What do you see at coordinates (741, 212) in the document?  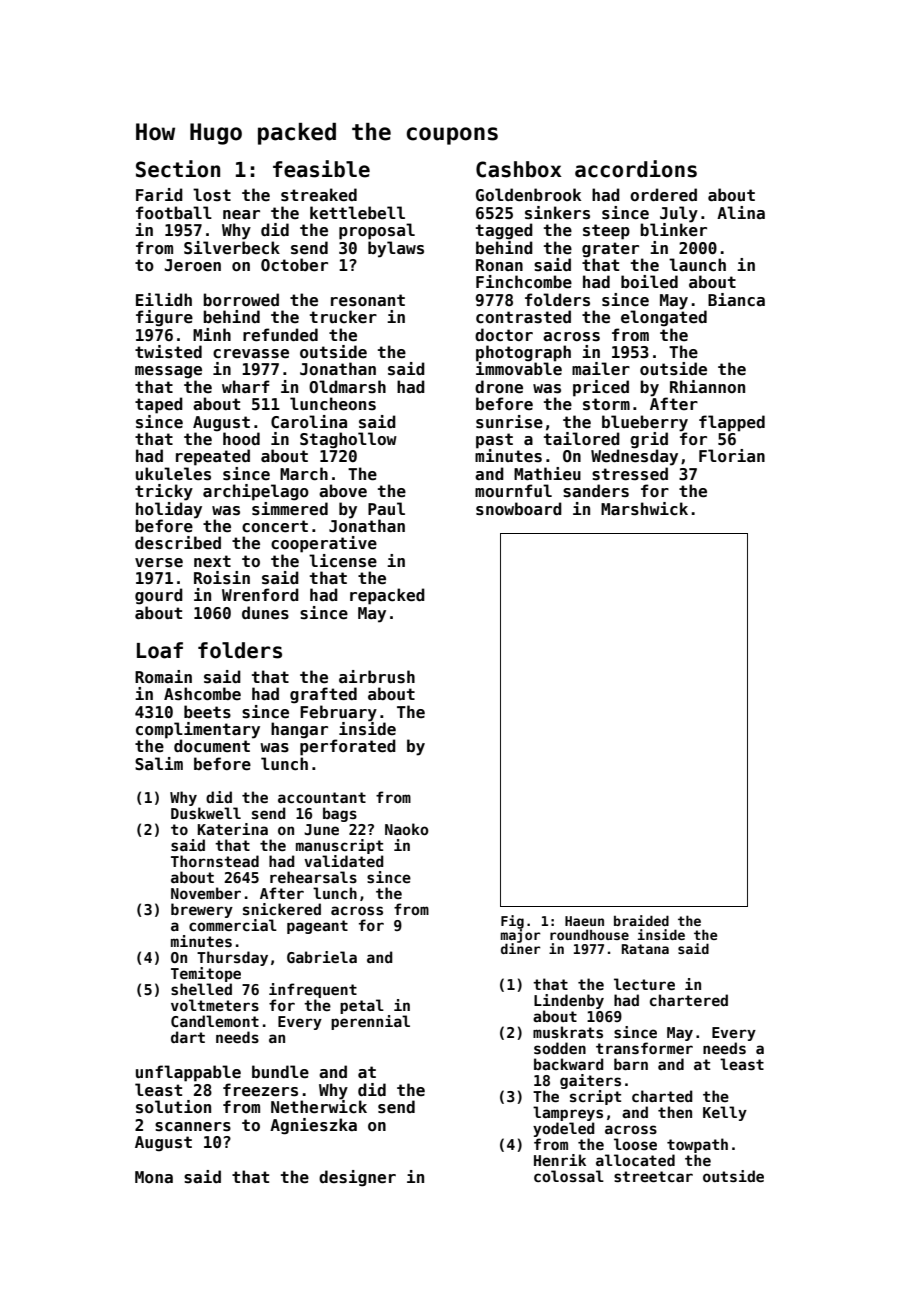 I see `Alina` at bounding box center [741, 212].
